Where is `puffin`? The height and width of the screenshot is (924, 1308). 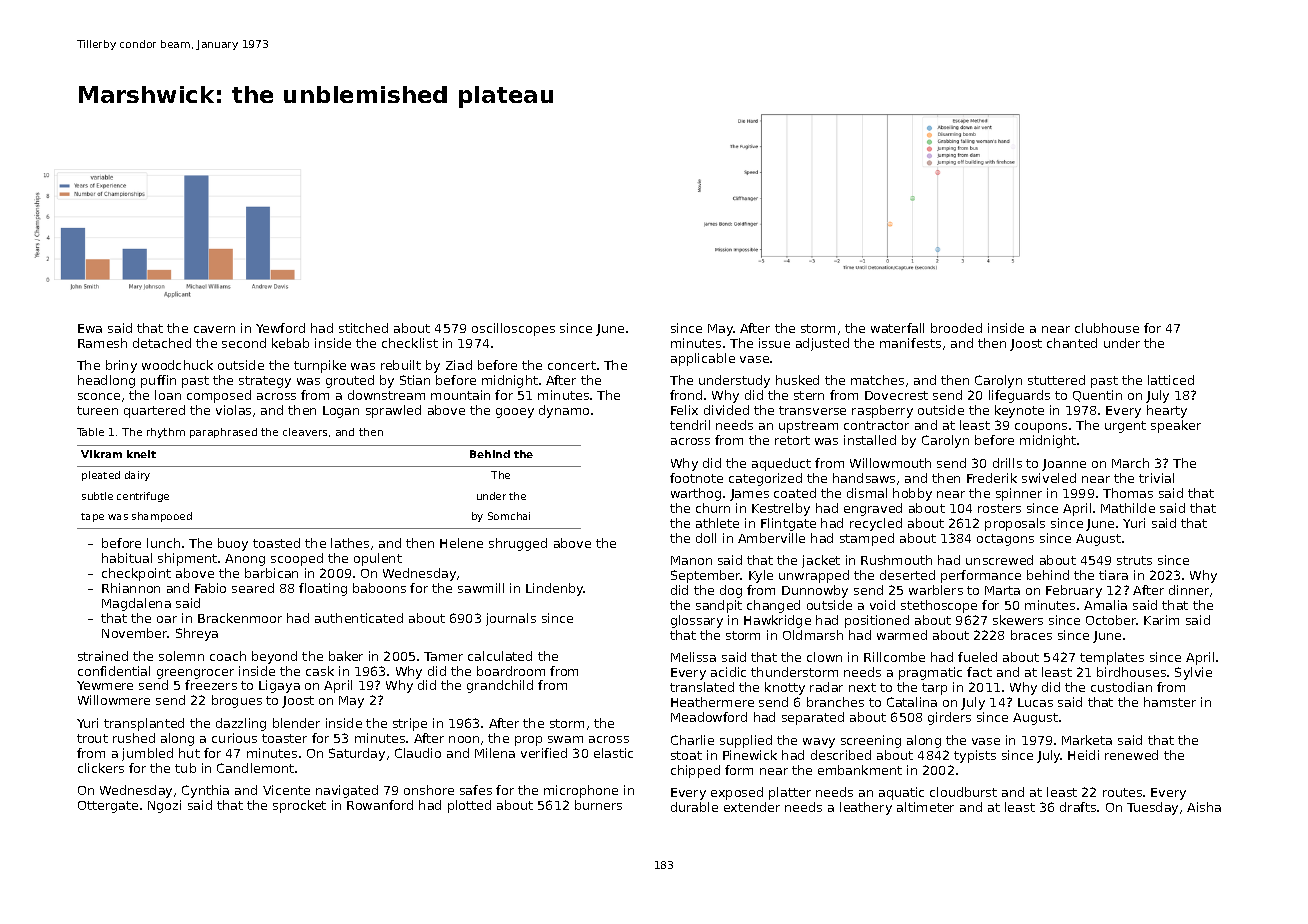
puffin is located at coordinates (158, 381).
